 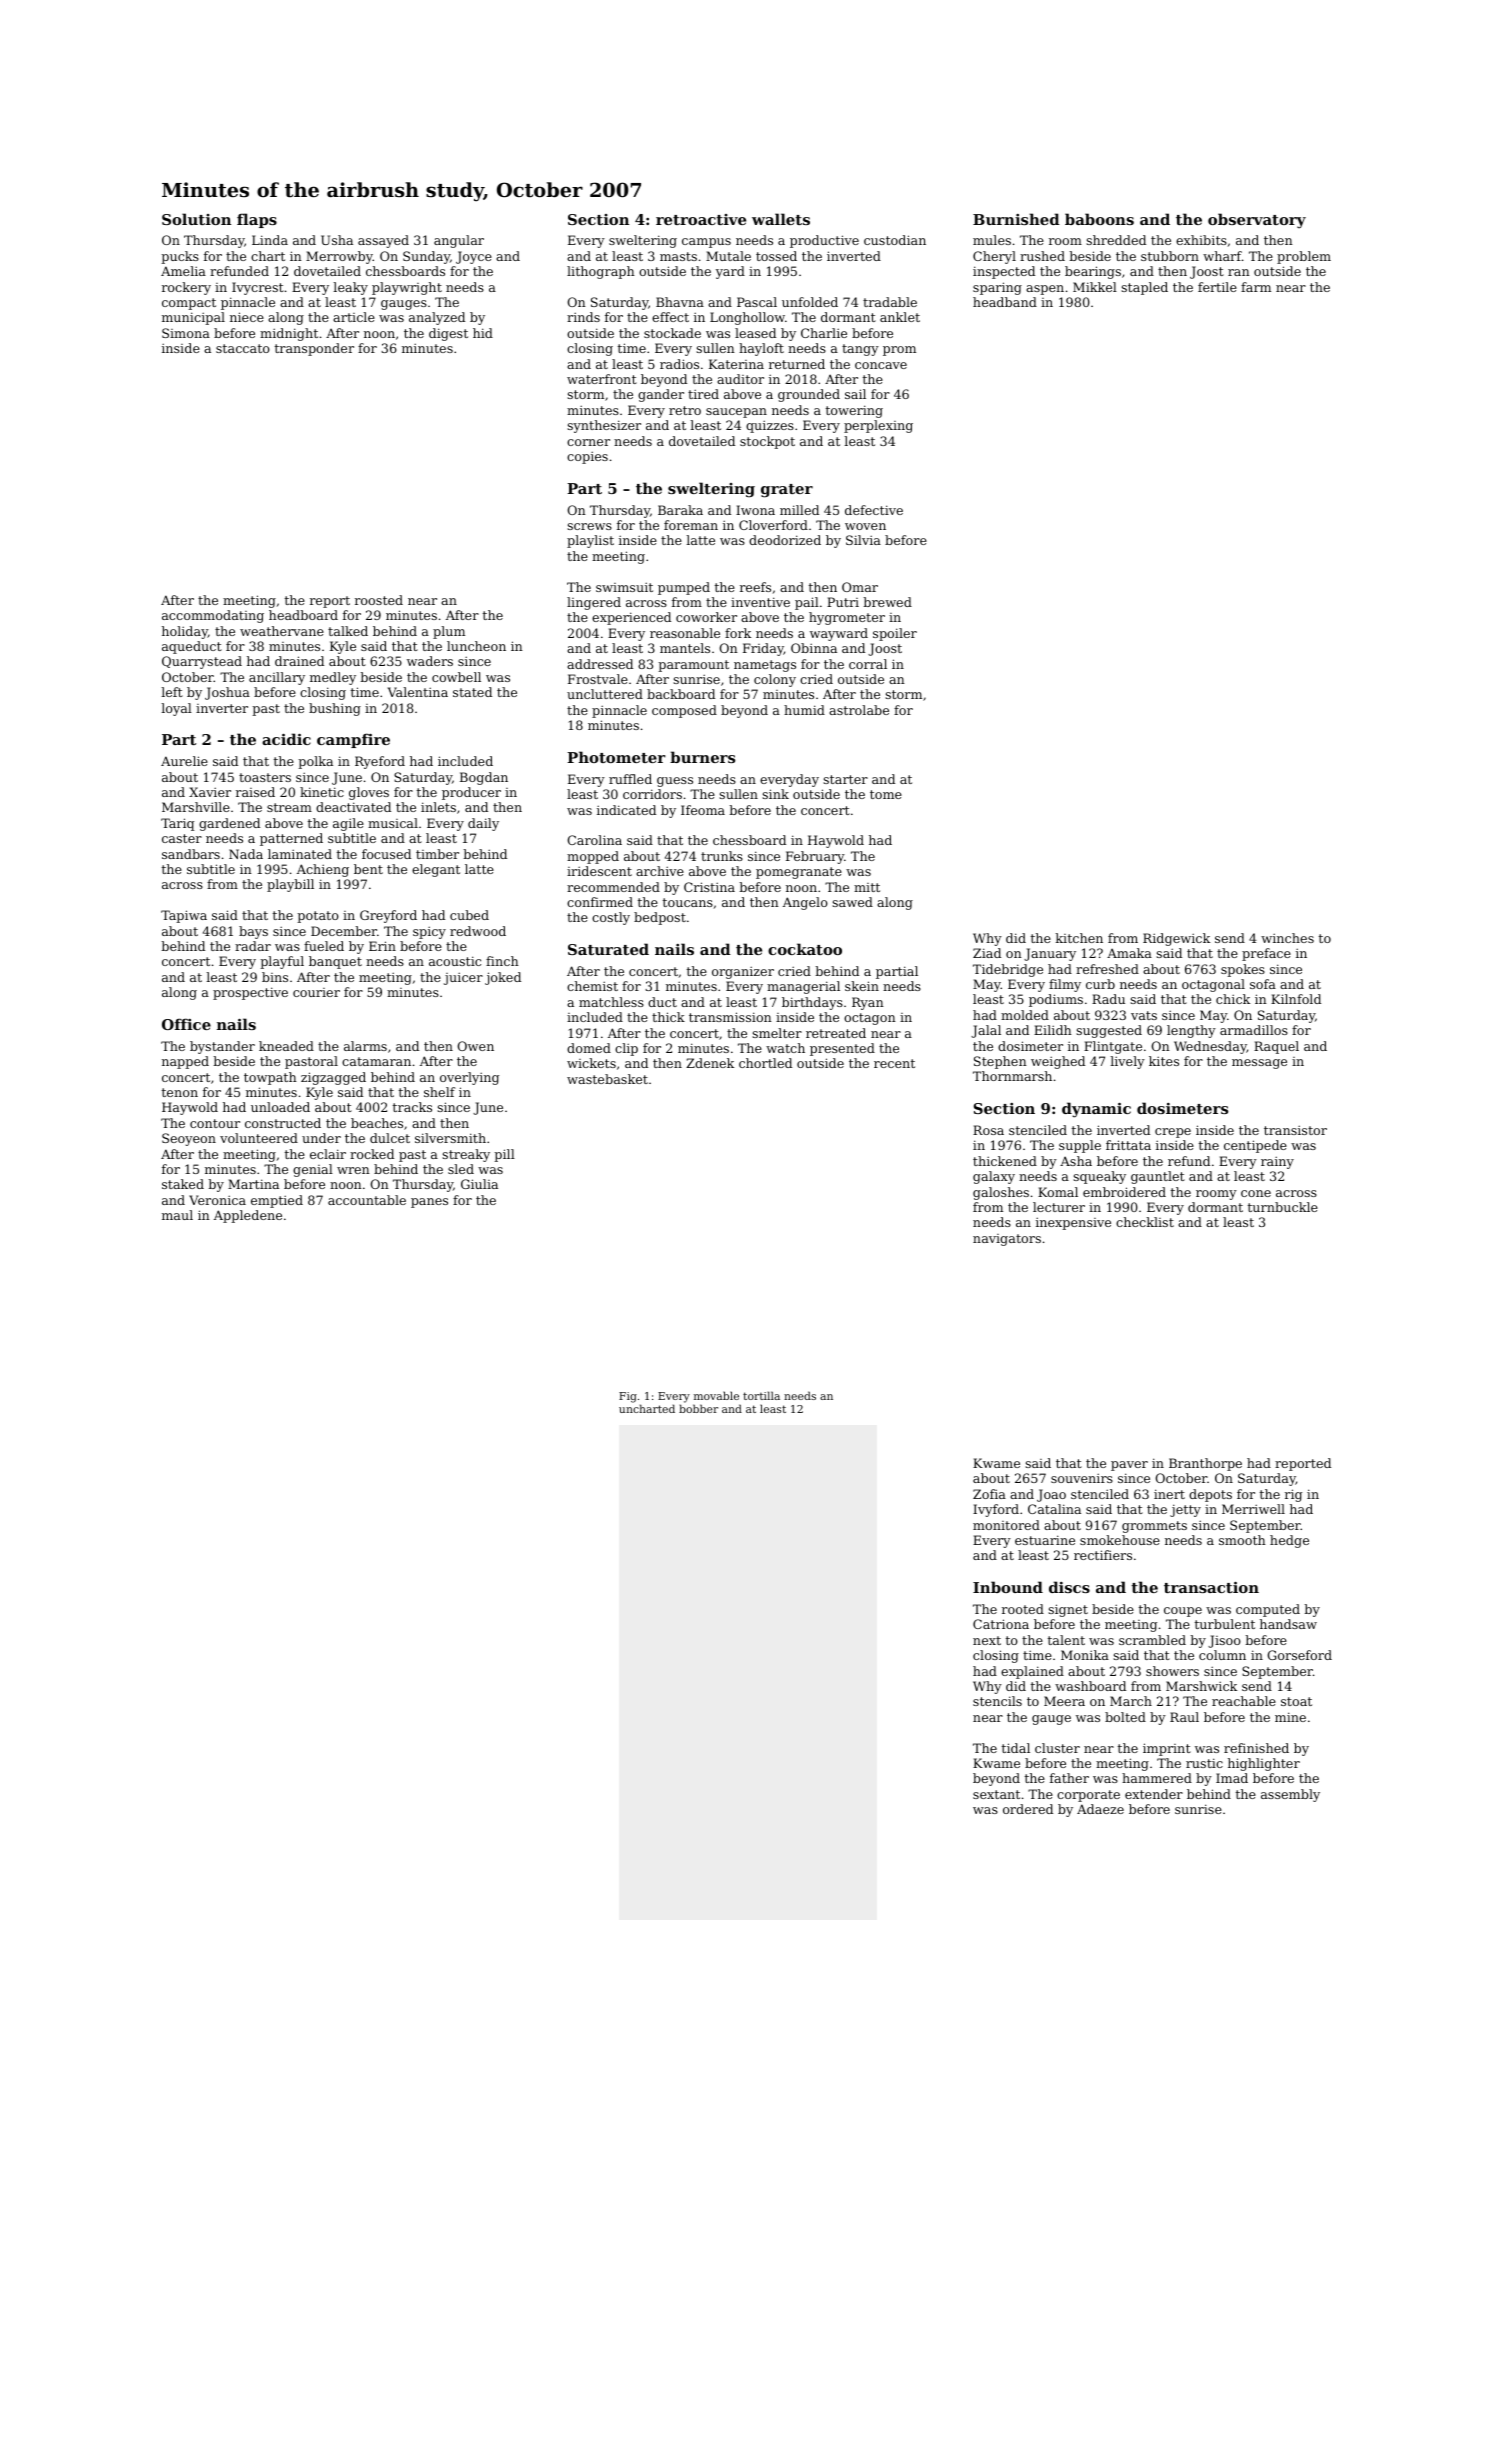 What do you see at coordinates (895, 240) in the screenshot?
I see `custodian` at bounding box center [895, 240].
